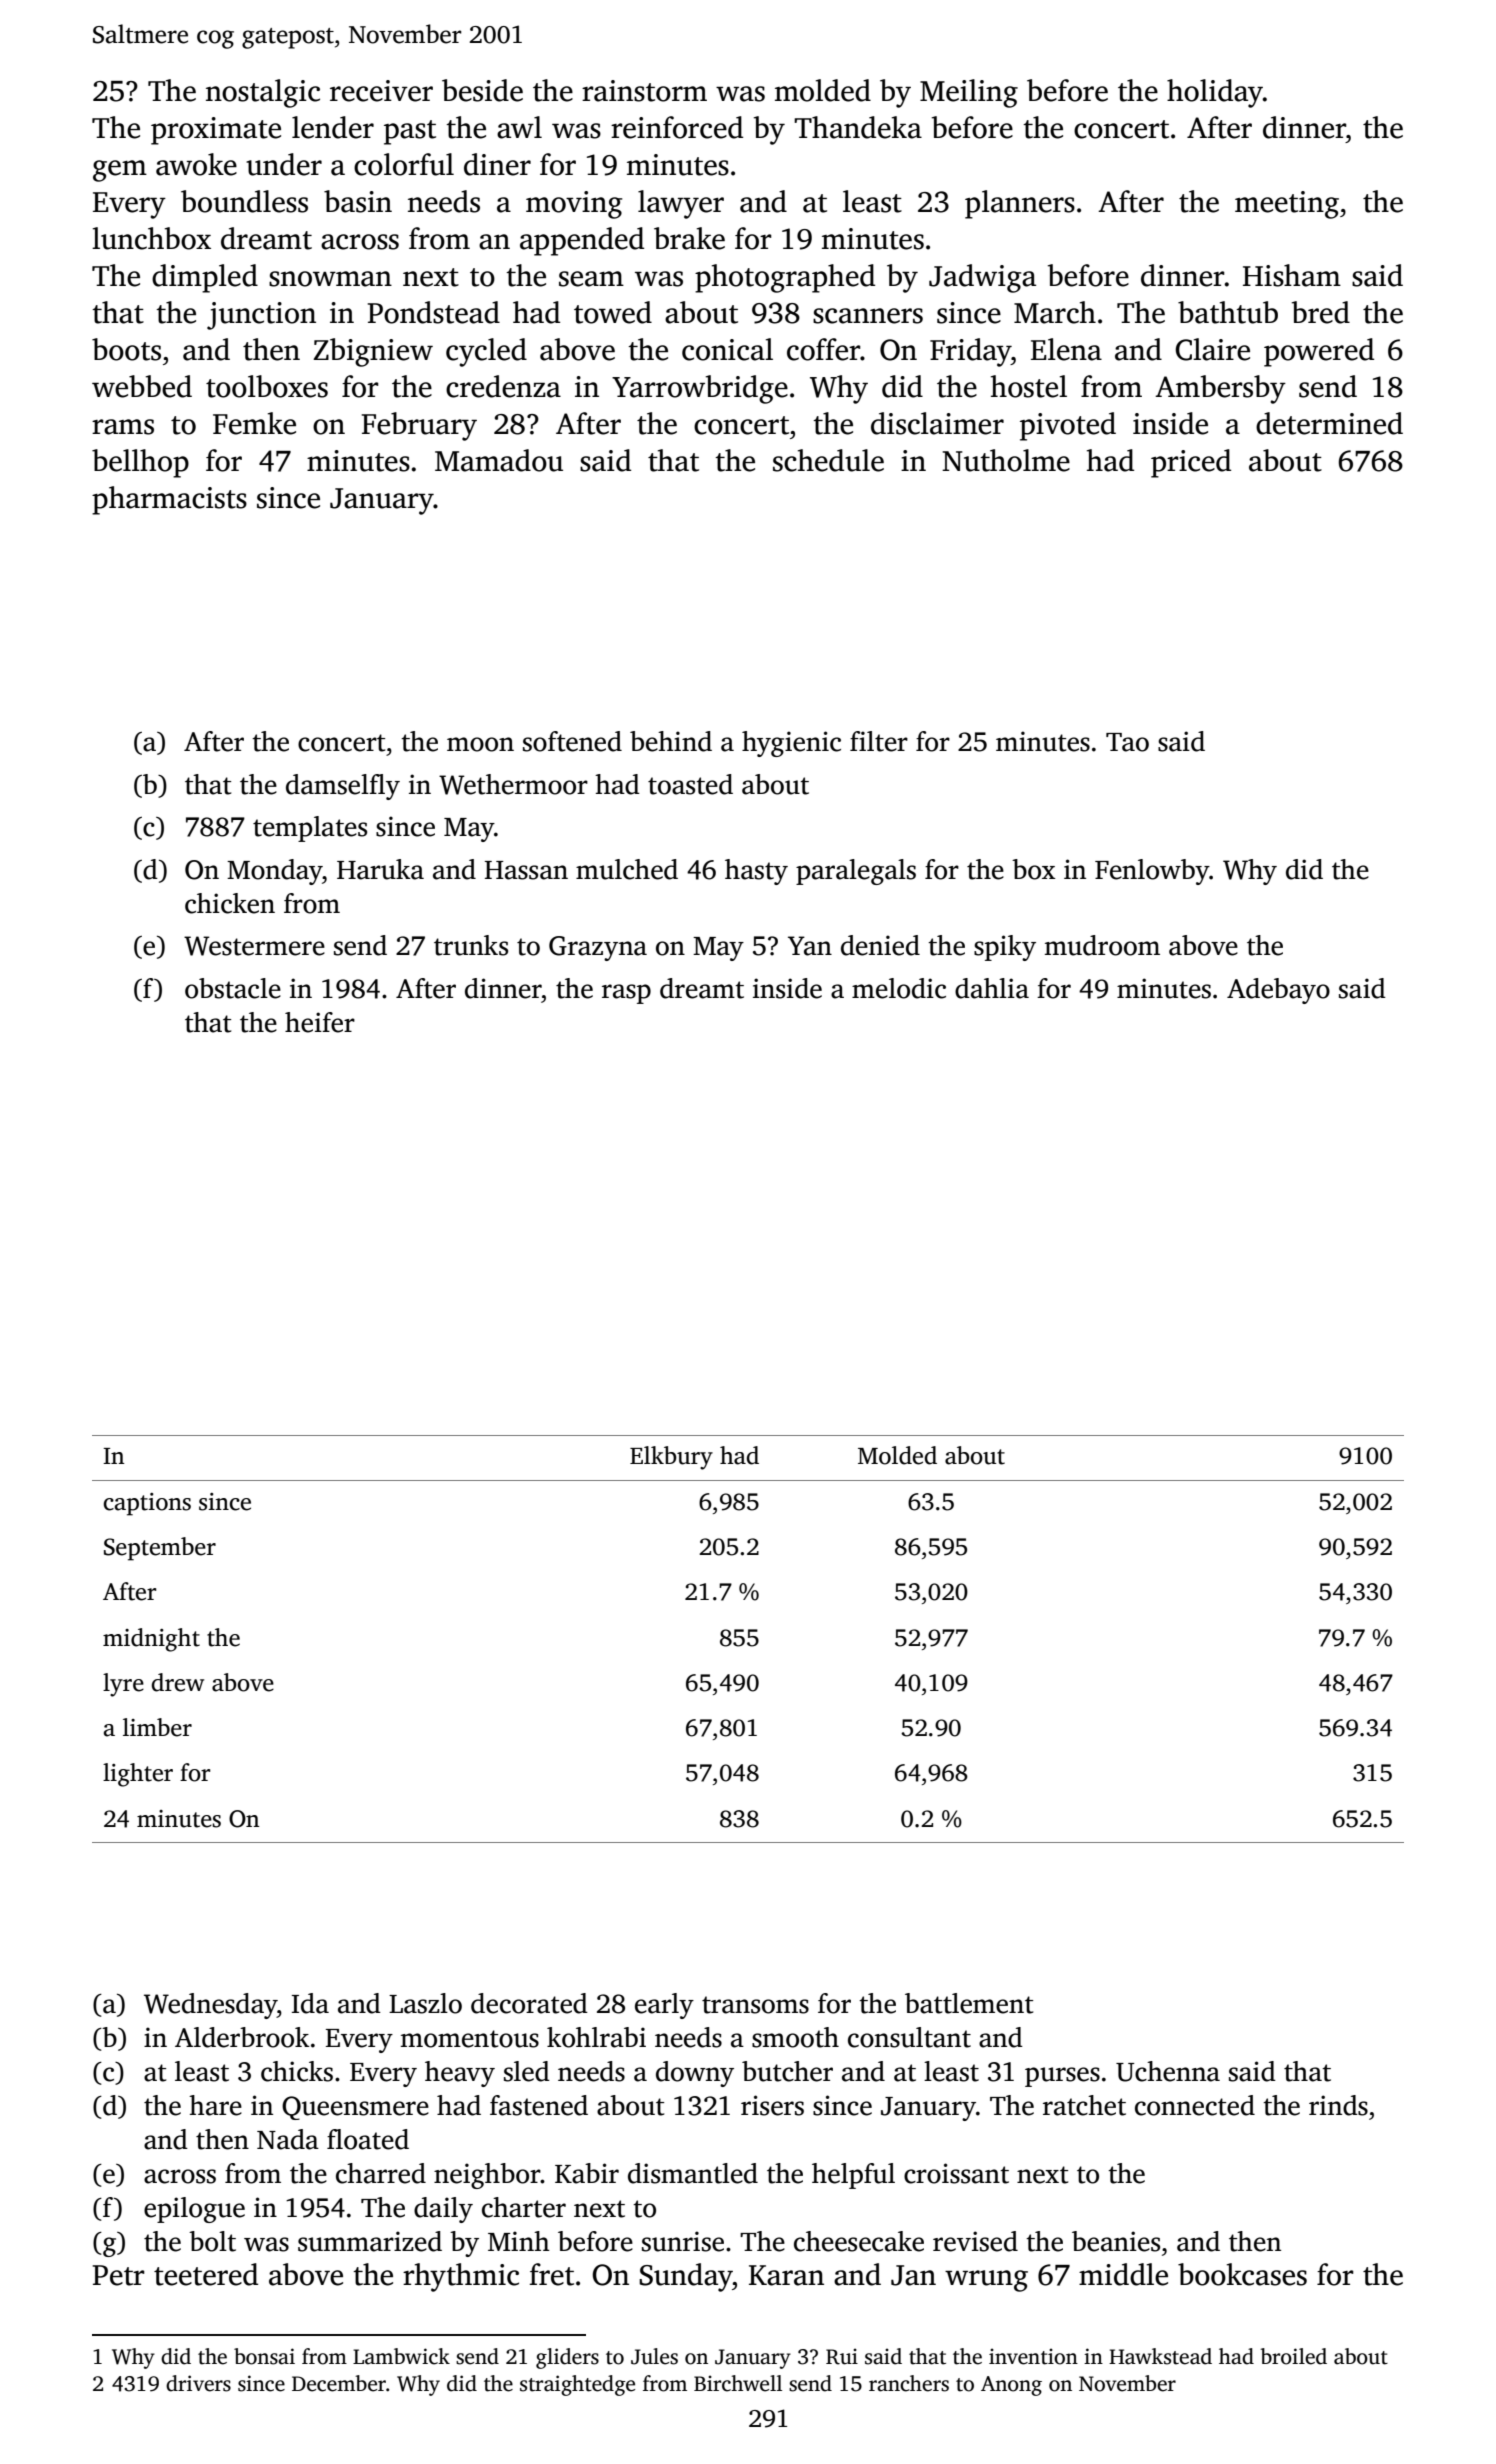  What do you see at coordinates (982, 278) in the screenshot?
I see `Jadwiga` at bounding box center [982, 278].
